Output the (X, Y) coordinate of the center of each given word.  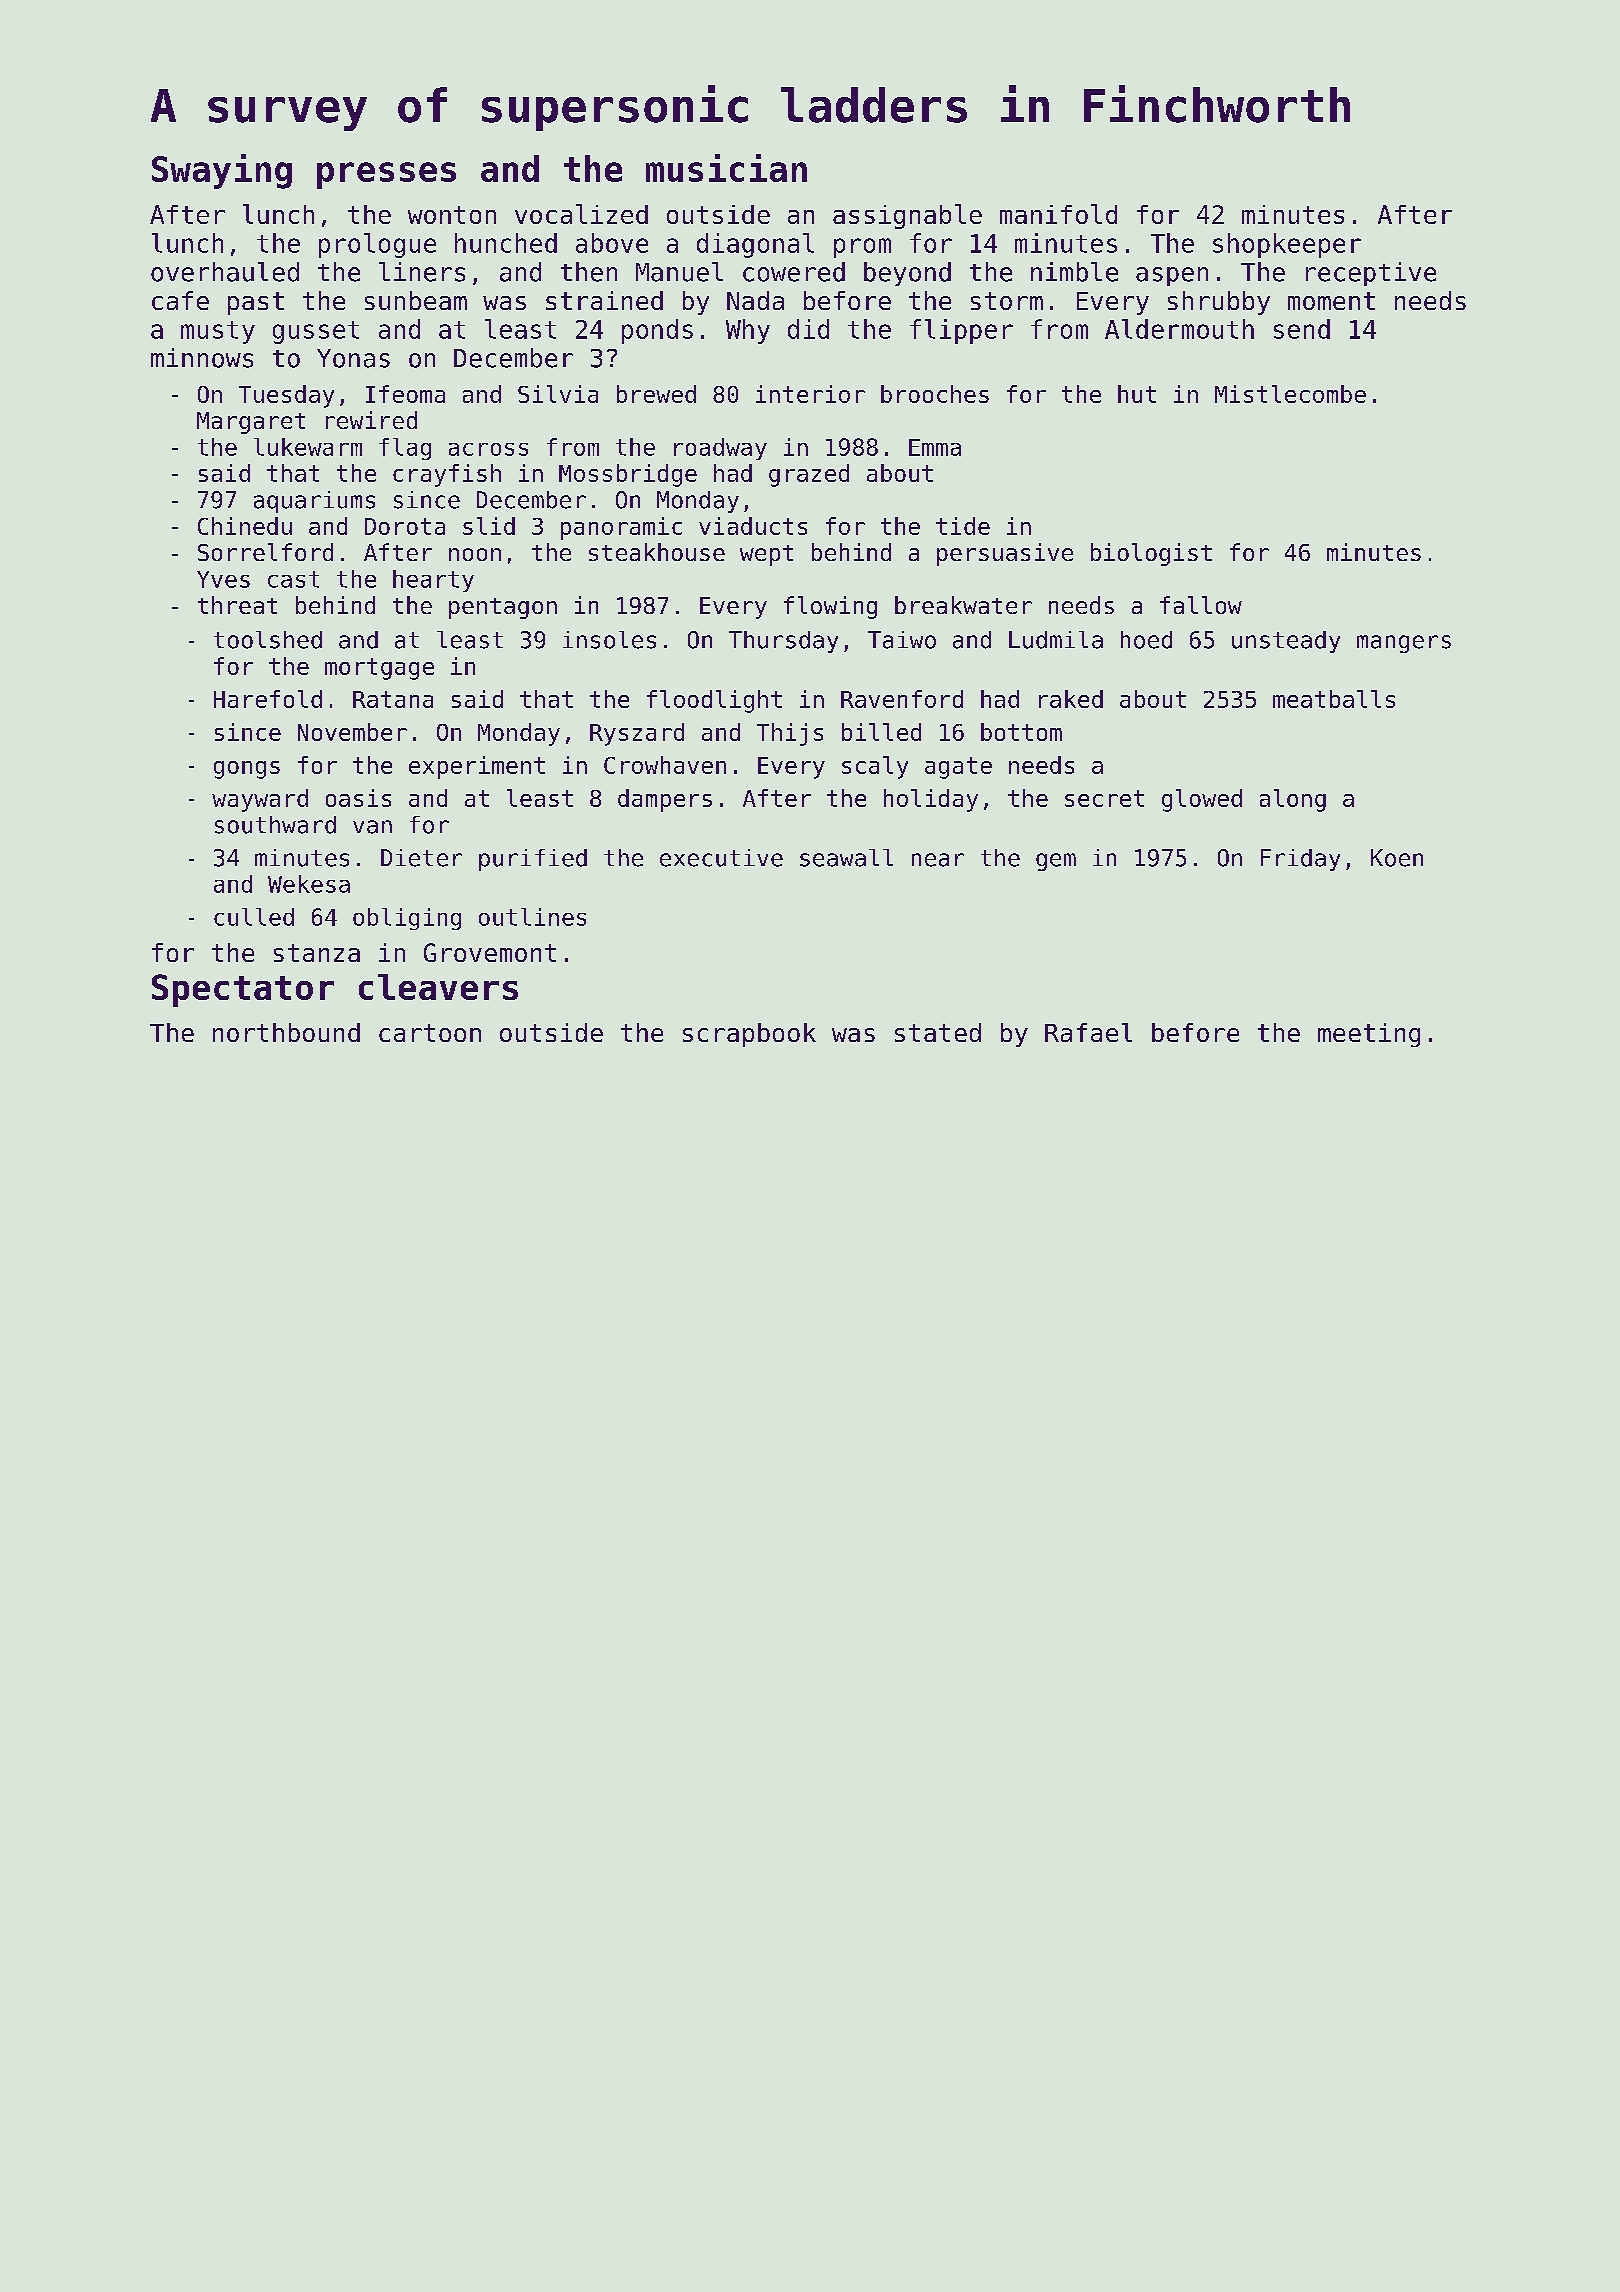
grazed (809, 475)
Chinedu (245, 526)
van (372, 827)
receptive (1371, 274)
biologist (1151, 554)
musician (726, 168)
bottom (1021, 732)
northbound (286, 1032)
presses (386, 175)
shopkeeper (1287, 245)
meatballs (1334, 699)
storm (1007, 301)
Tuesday (286, 396)
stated (938, 1032)
